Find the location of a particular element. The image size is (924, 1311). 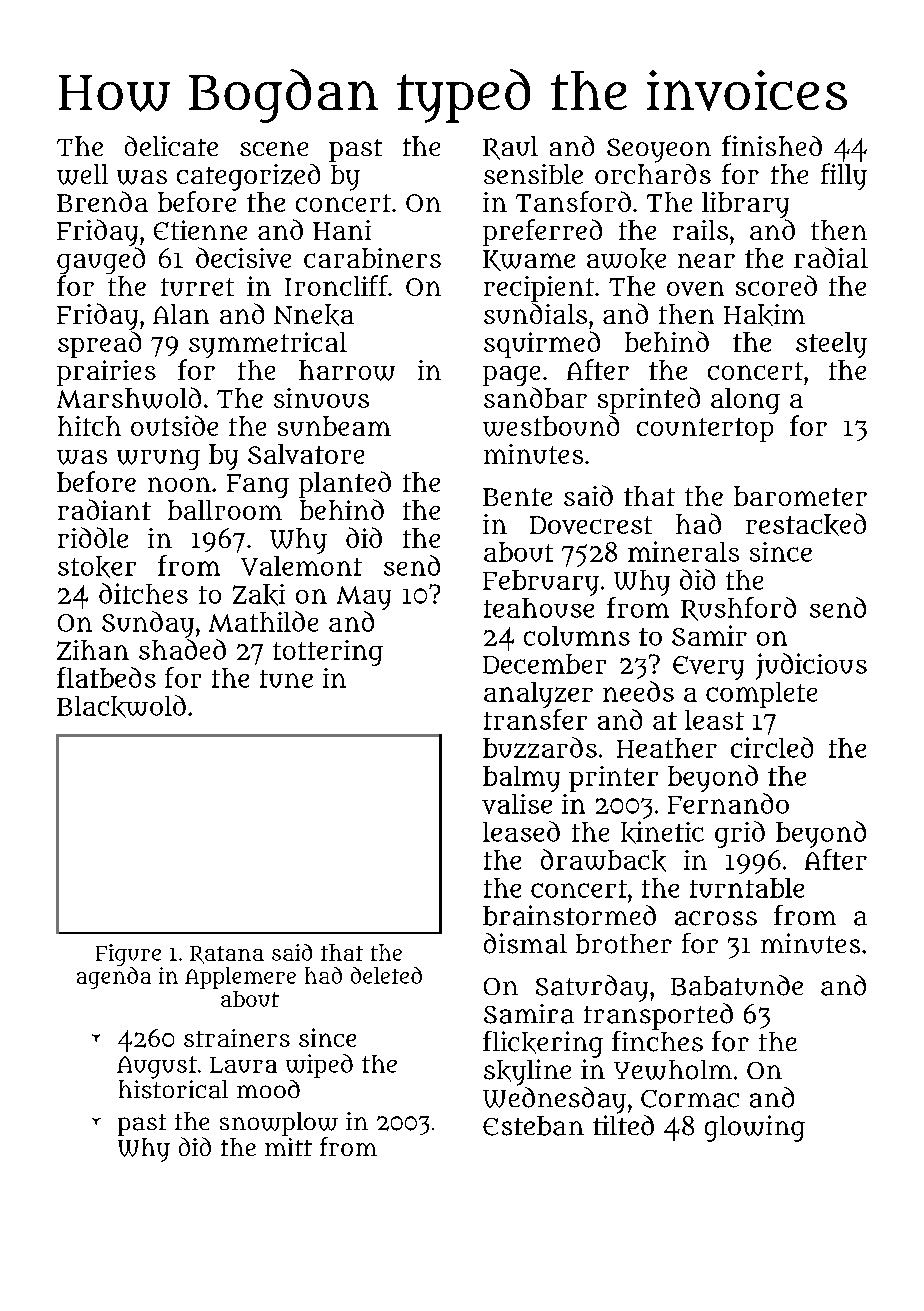

scene is located at coordinates (274, 148).
